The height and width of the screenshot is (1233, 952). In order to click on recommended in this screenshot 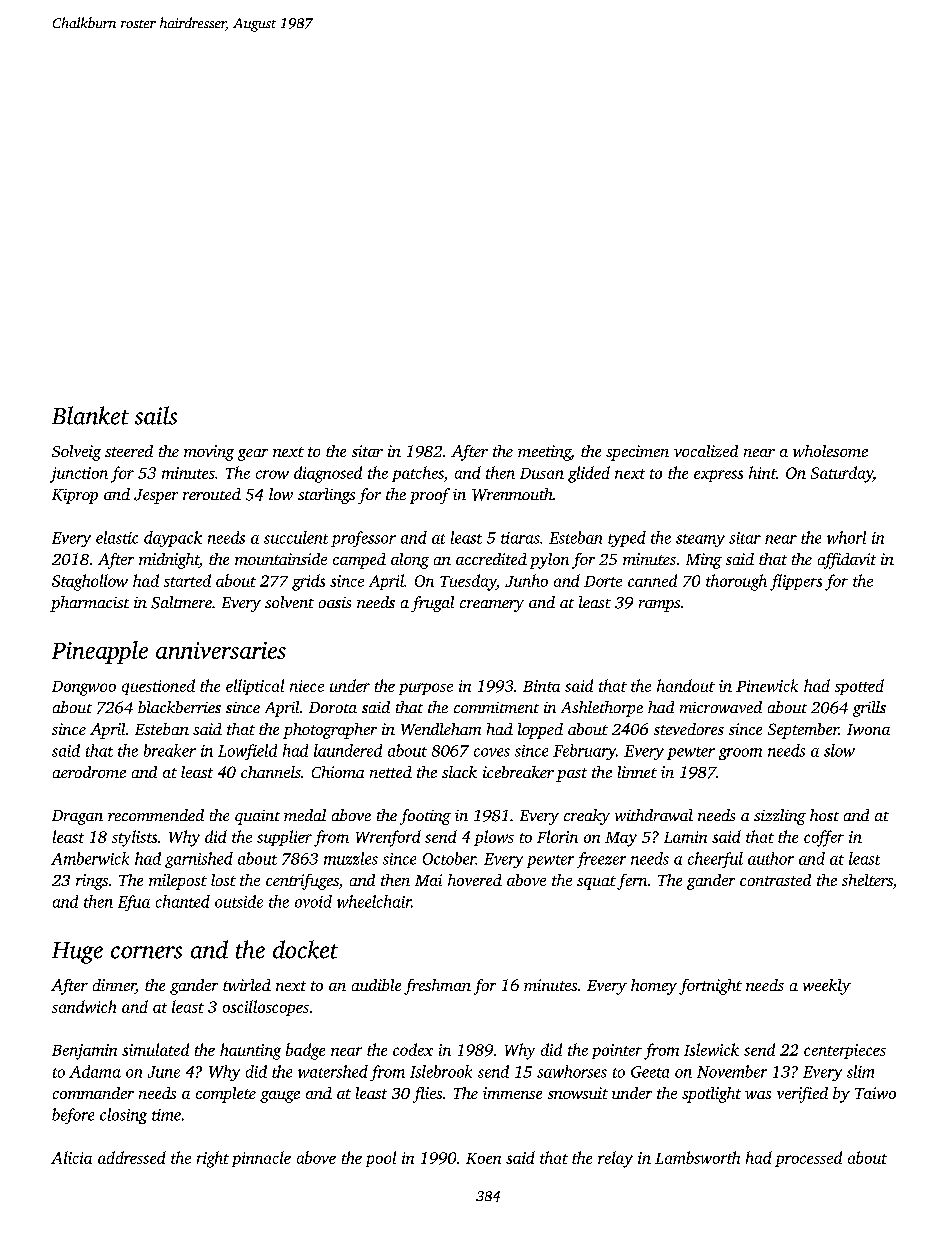, I will do `click(156, 815)`.
